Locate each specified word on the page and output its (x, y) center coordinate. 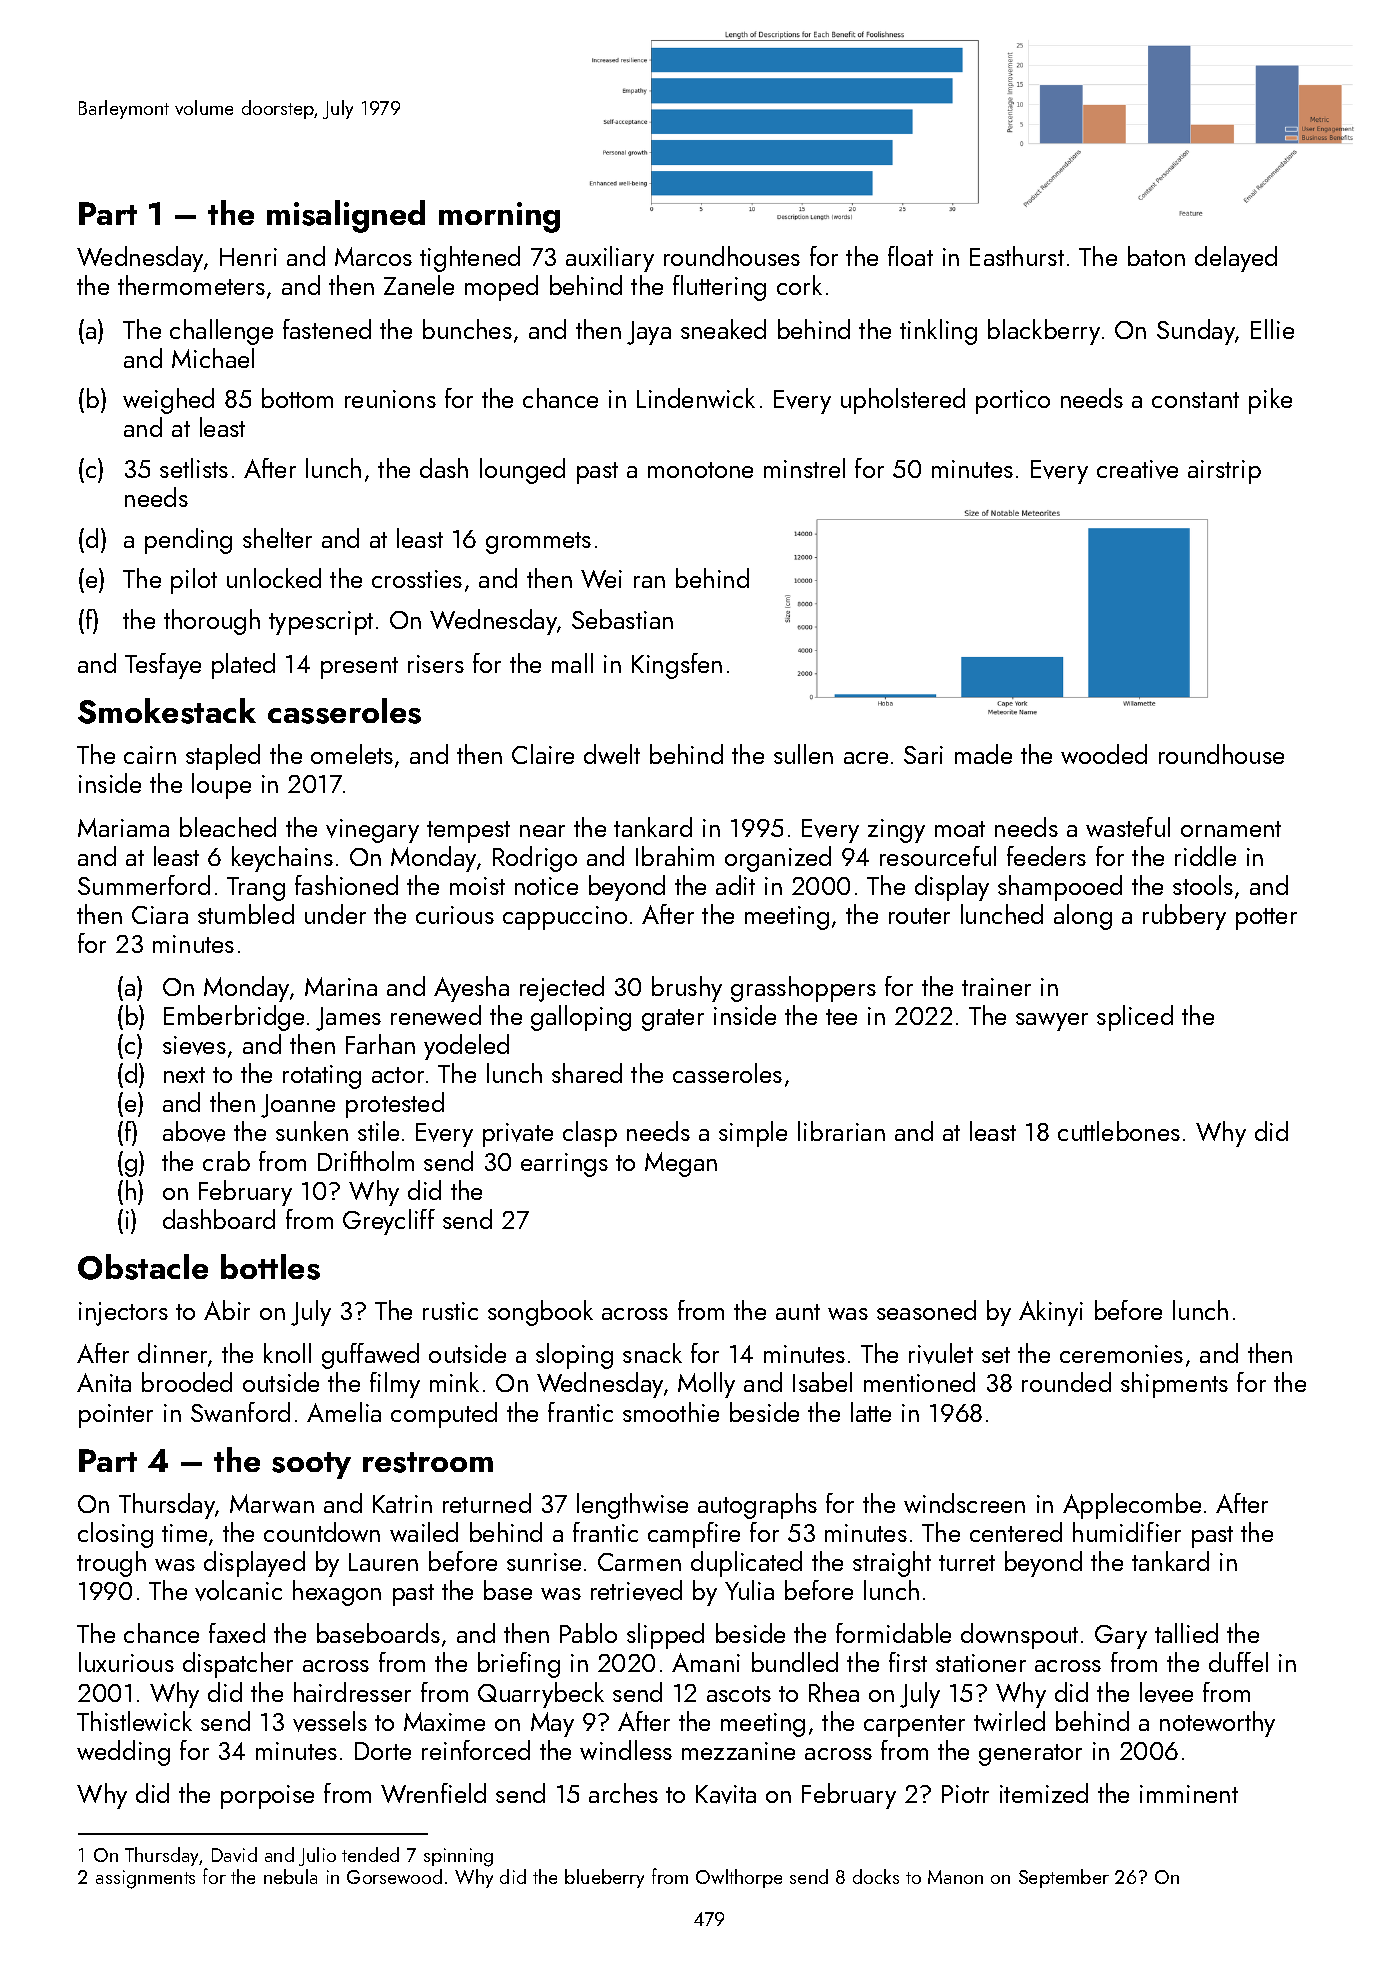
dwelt (612, 754)
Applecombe (1132, 1506)
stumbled (246, 914)
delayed (1236, 259)
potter (1266, 919)
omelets (352, 754)
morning (499, 217)
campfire (694, 1535)
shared (587, 1073)
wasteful (1128, 827)
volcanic (238, 1590)
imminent (1189, 1794)
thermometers (191, 285)
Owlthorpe (739, 1878)
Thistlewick (134, 1721)
